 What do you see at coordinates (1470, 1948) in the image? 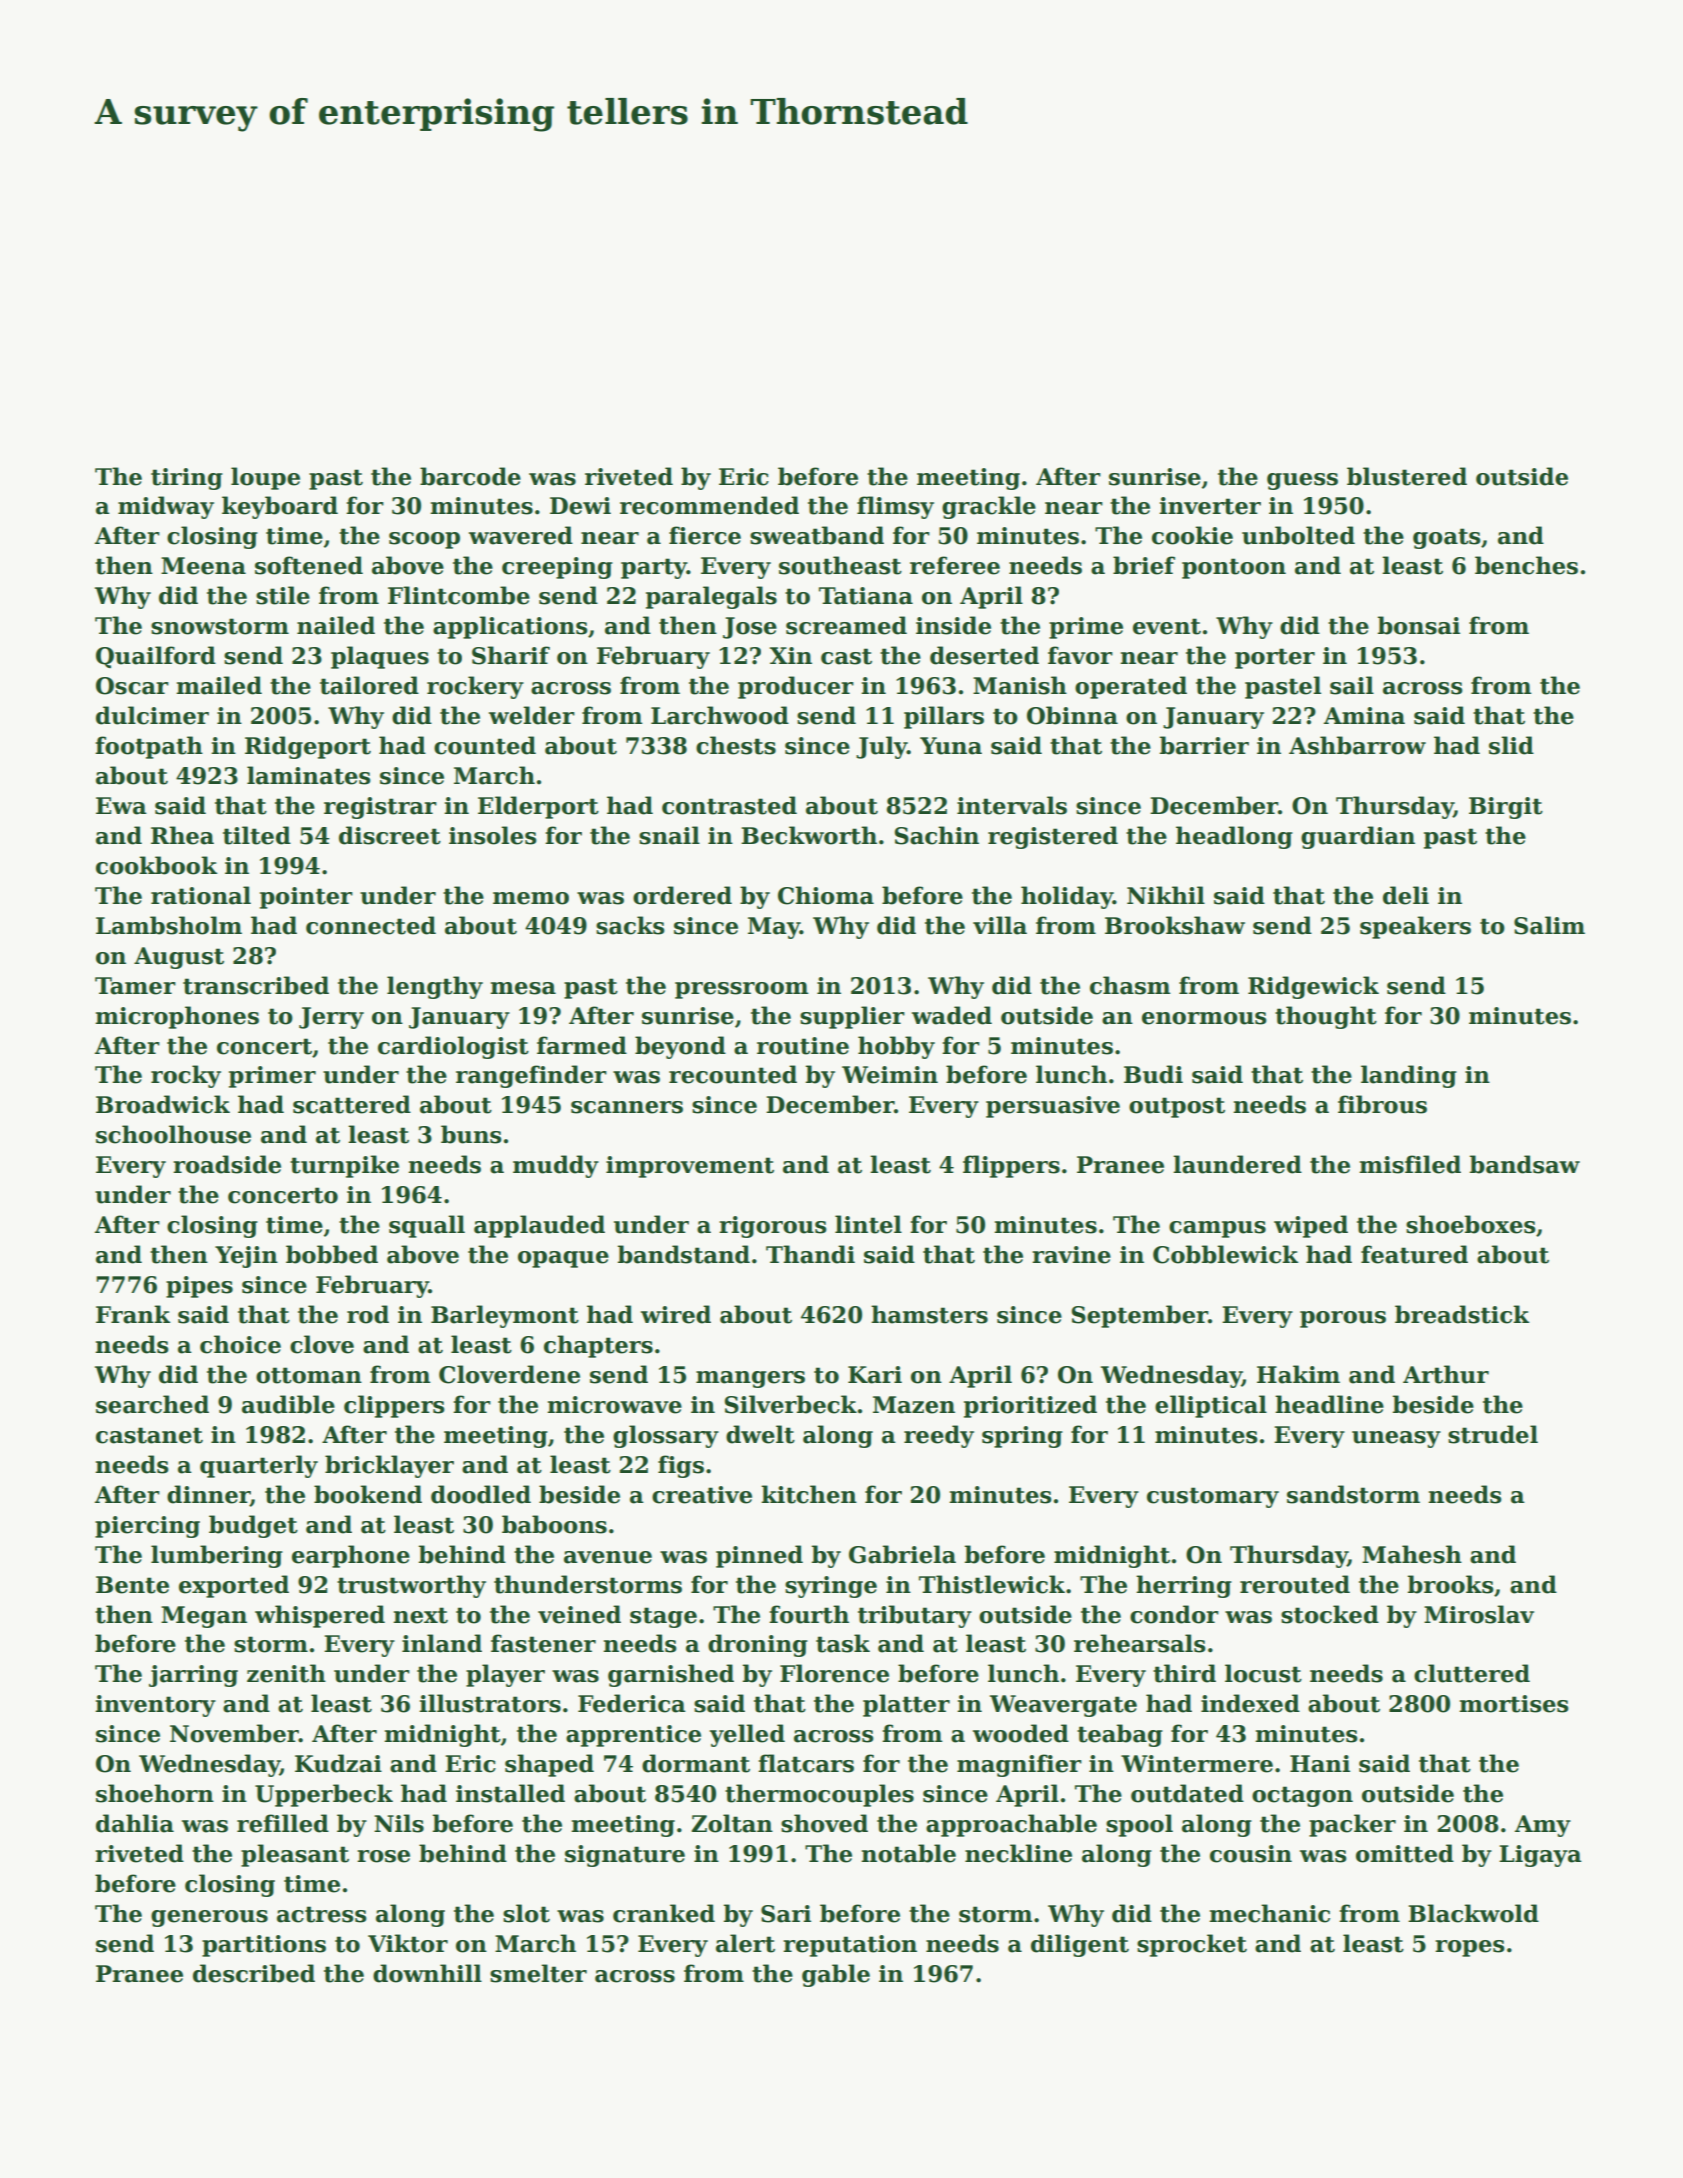
I see `ropes` at bounding box center [1470, 1948].
